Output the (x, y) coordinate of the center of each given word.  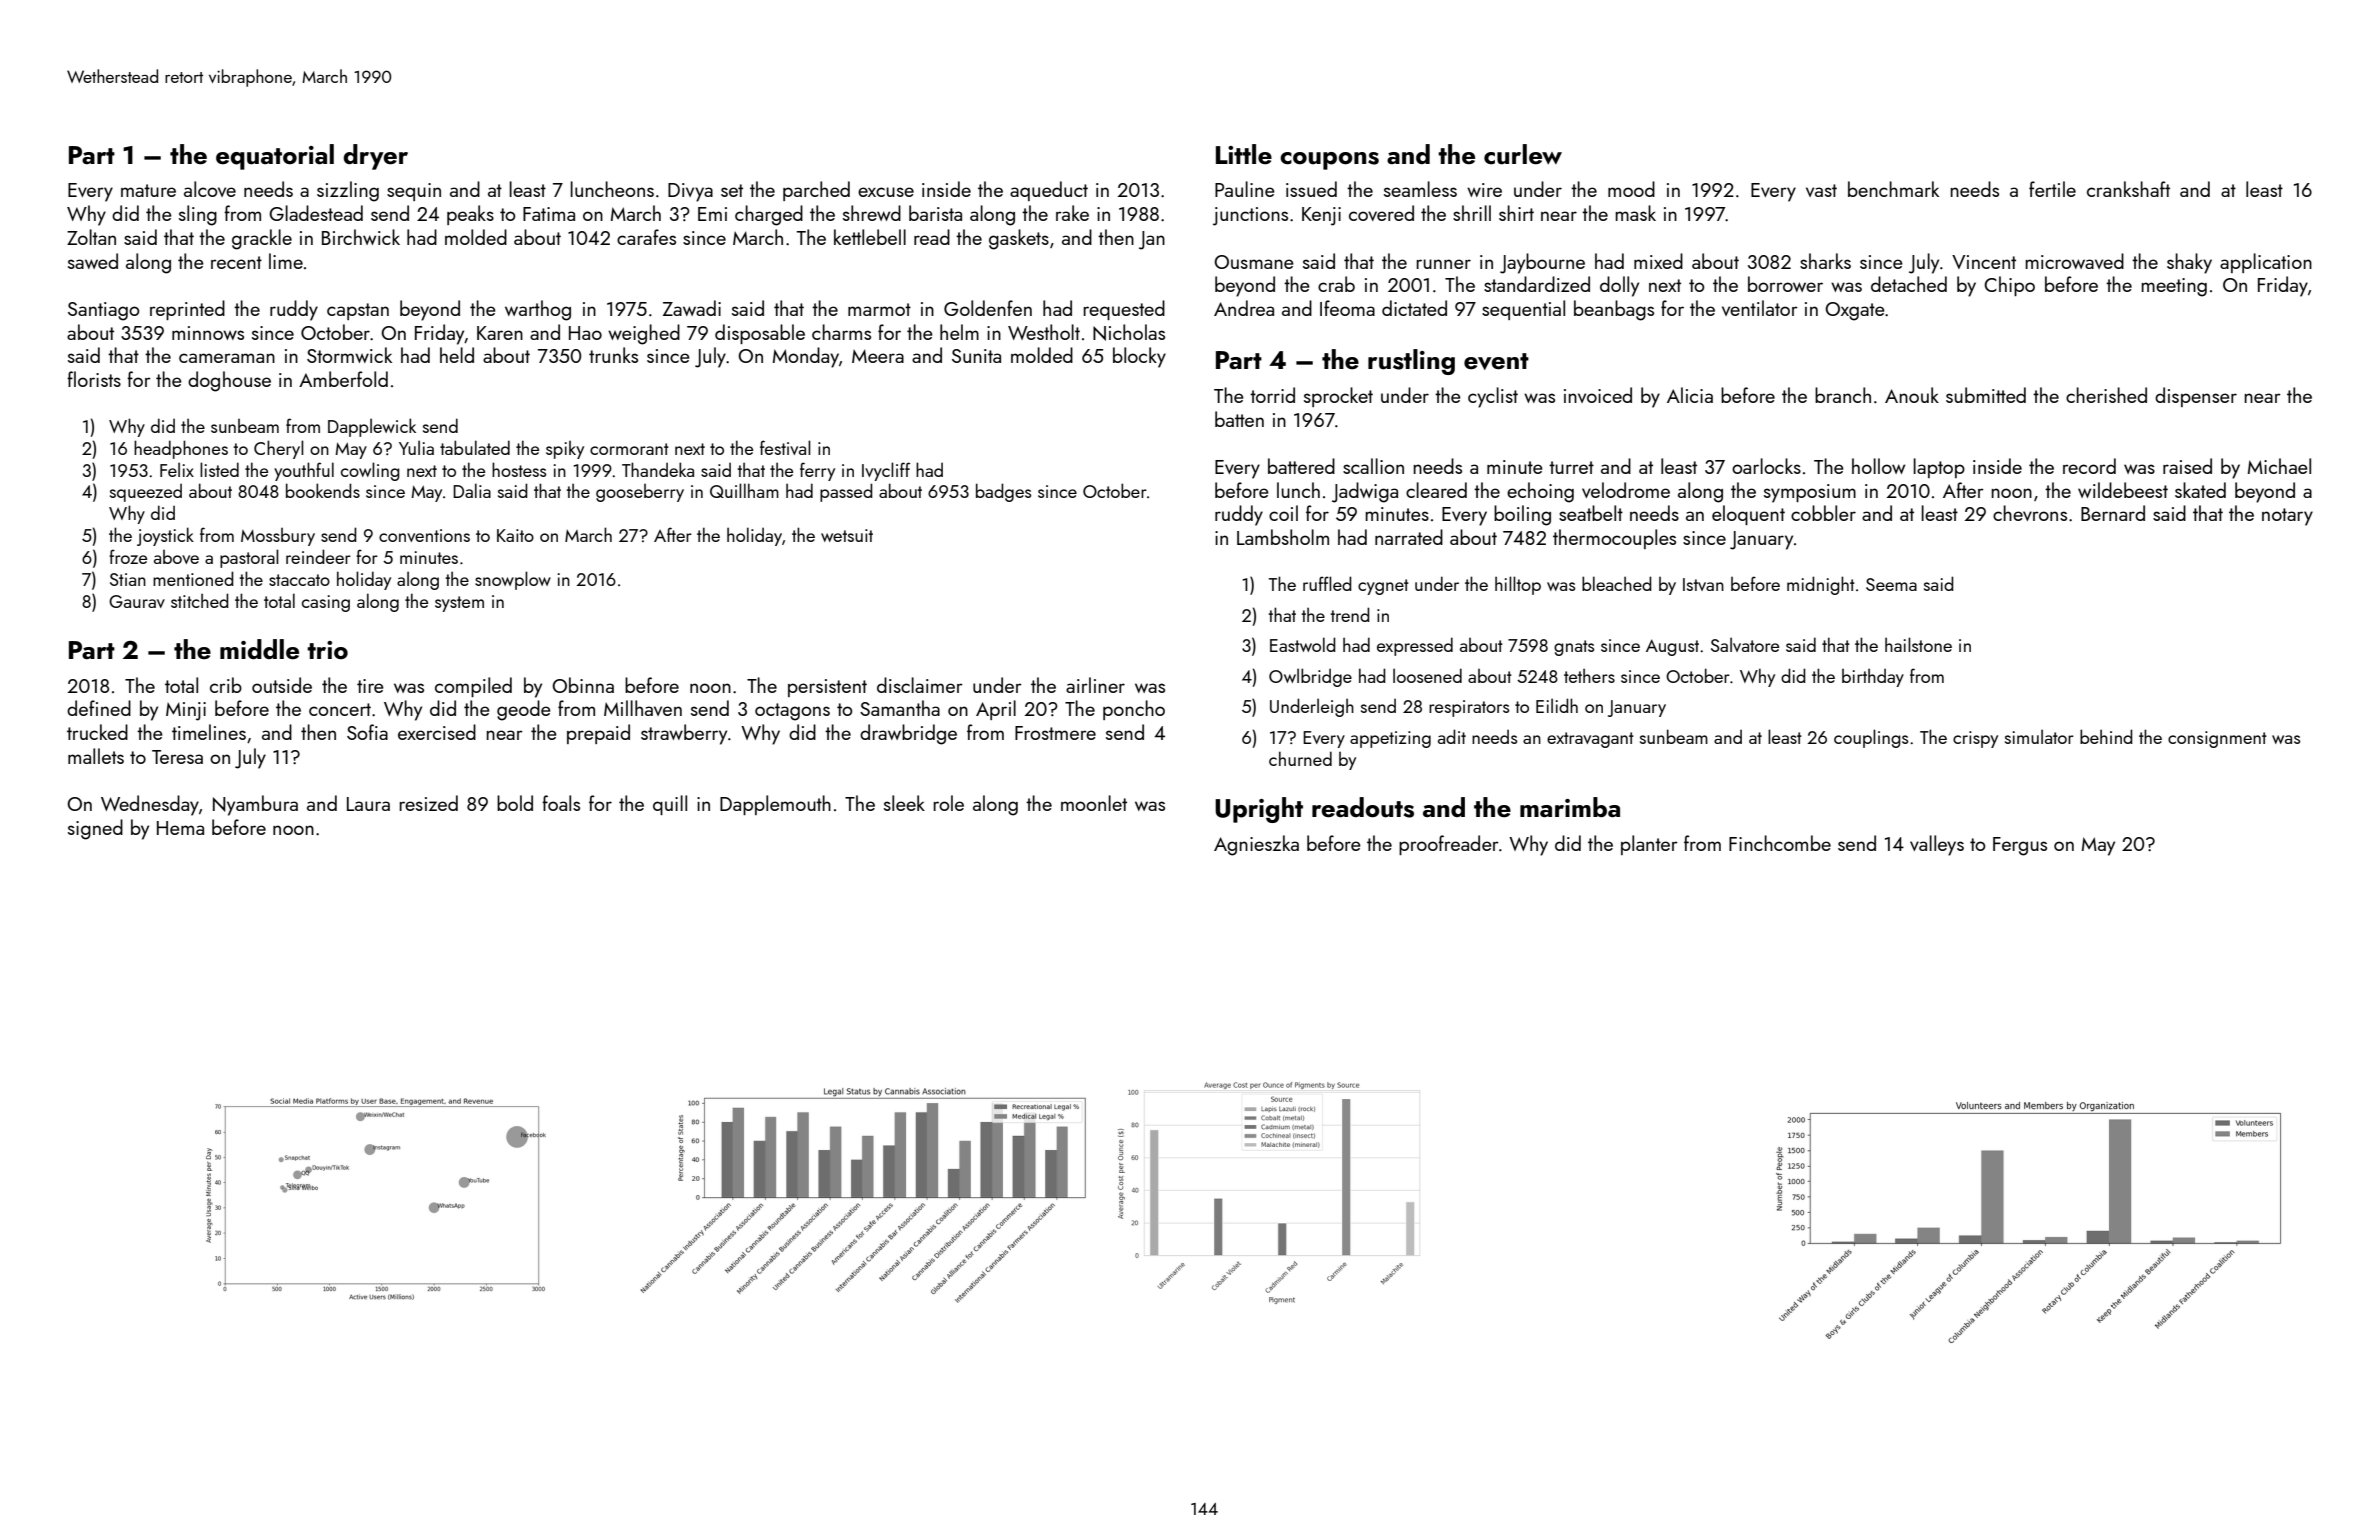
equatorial (275, 157)
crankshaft (2128, 189)
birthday (1873, 678)
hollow (1878, 466)
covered (1381, 213)
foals (561, 803)
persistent (827, 688)
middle (259, 649)
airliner (1095, 685)
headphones (181, 449)
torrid (1272, 395)
